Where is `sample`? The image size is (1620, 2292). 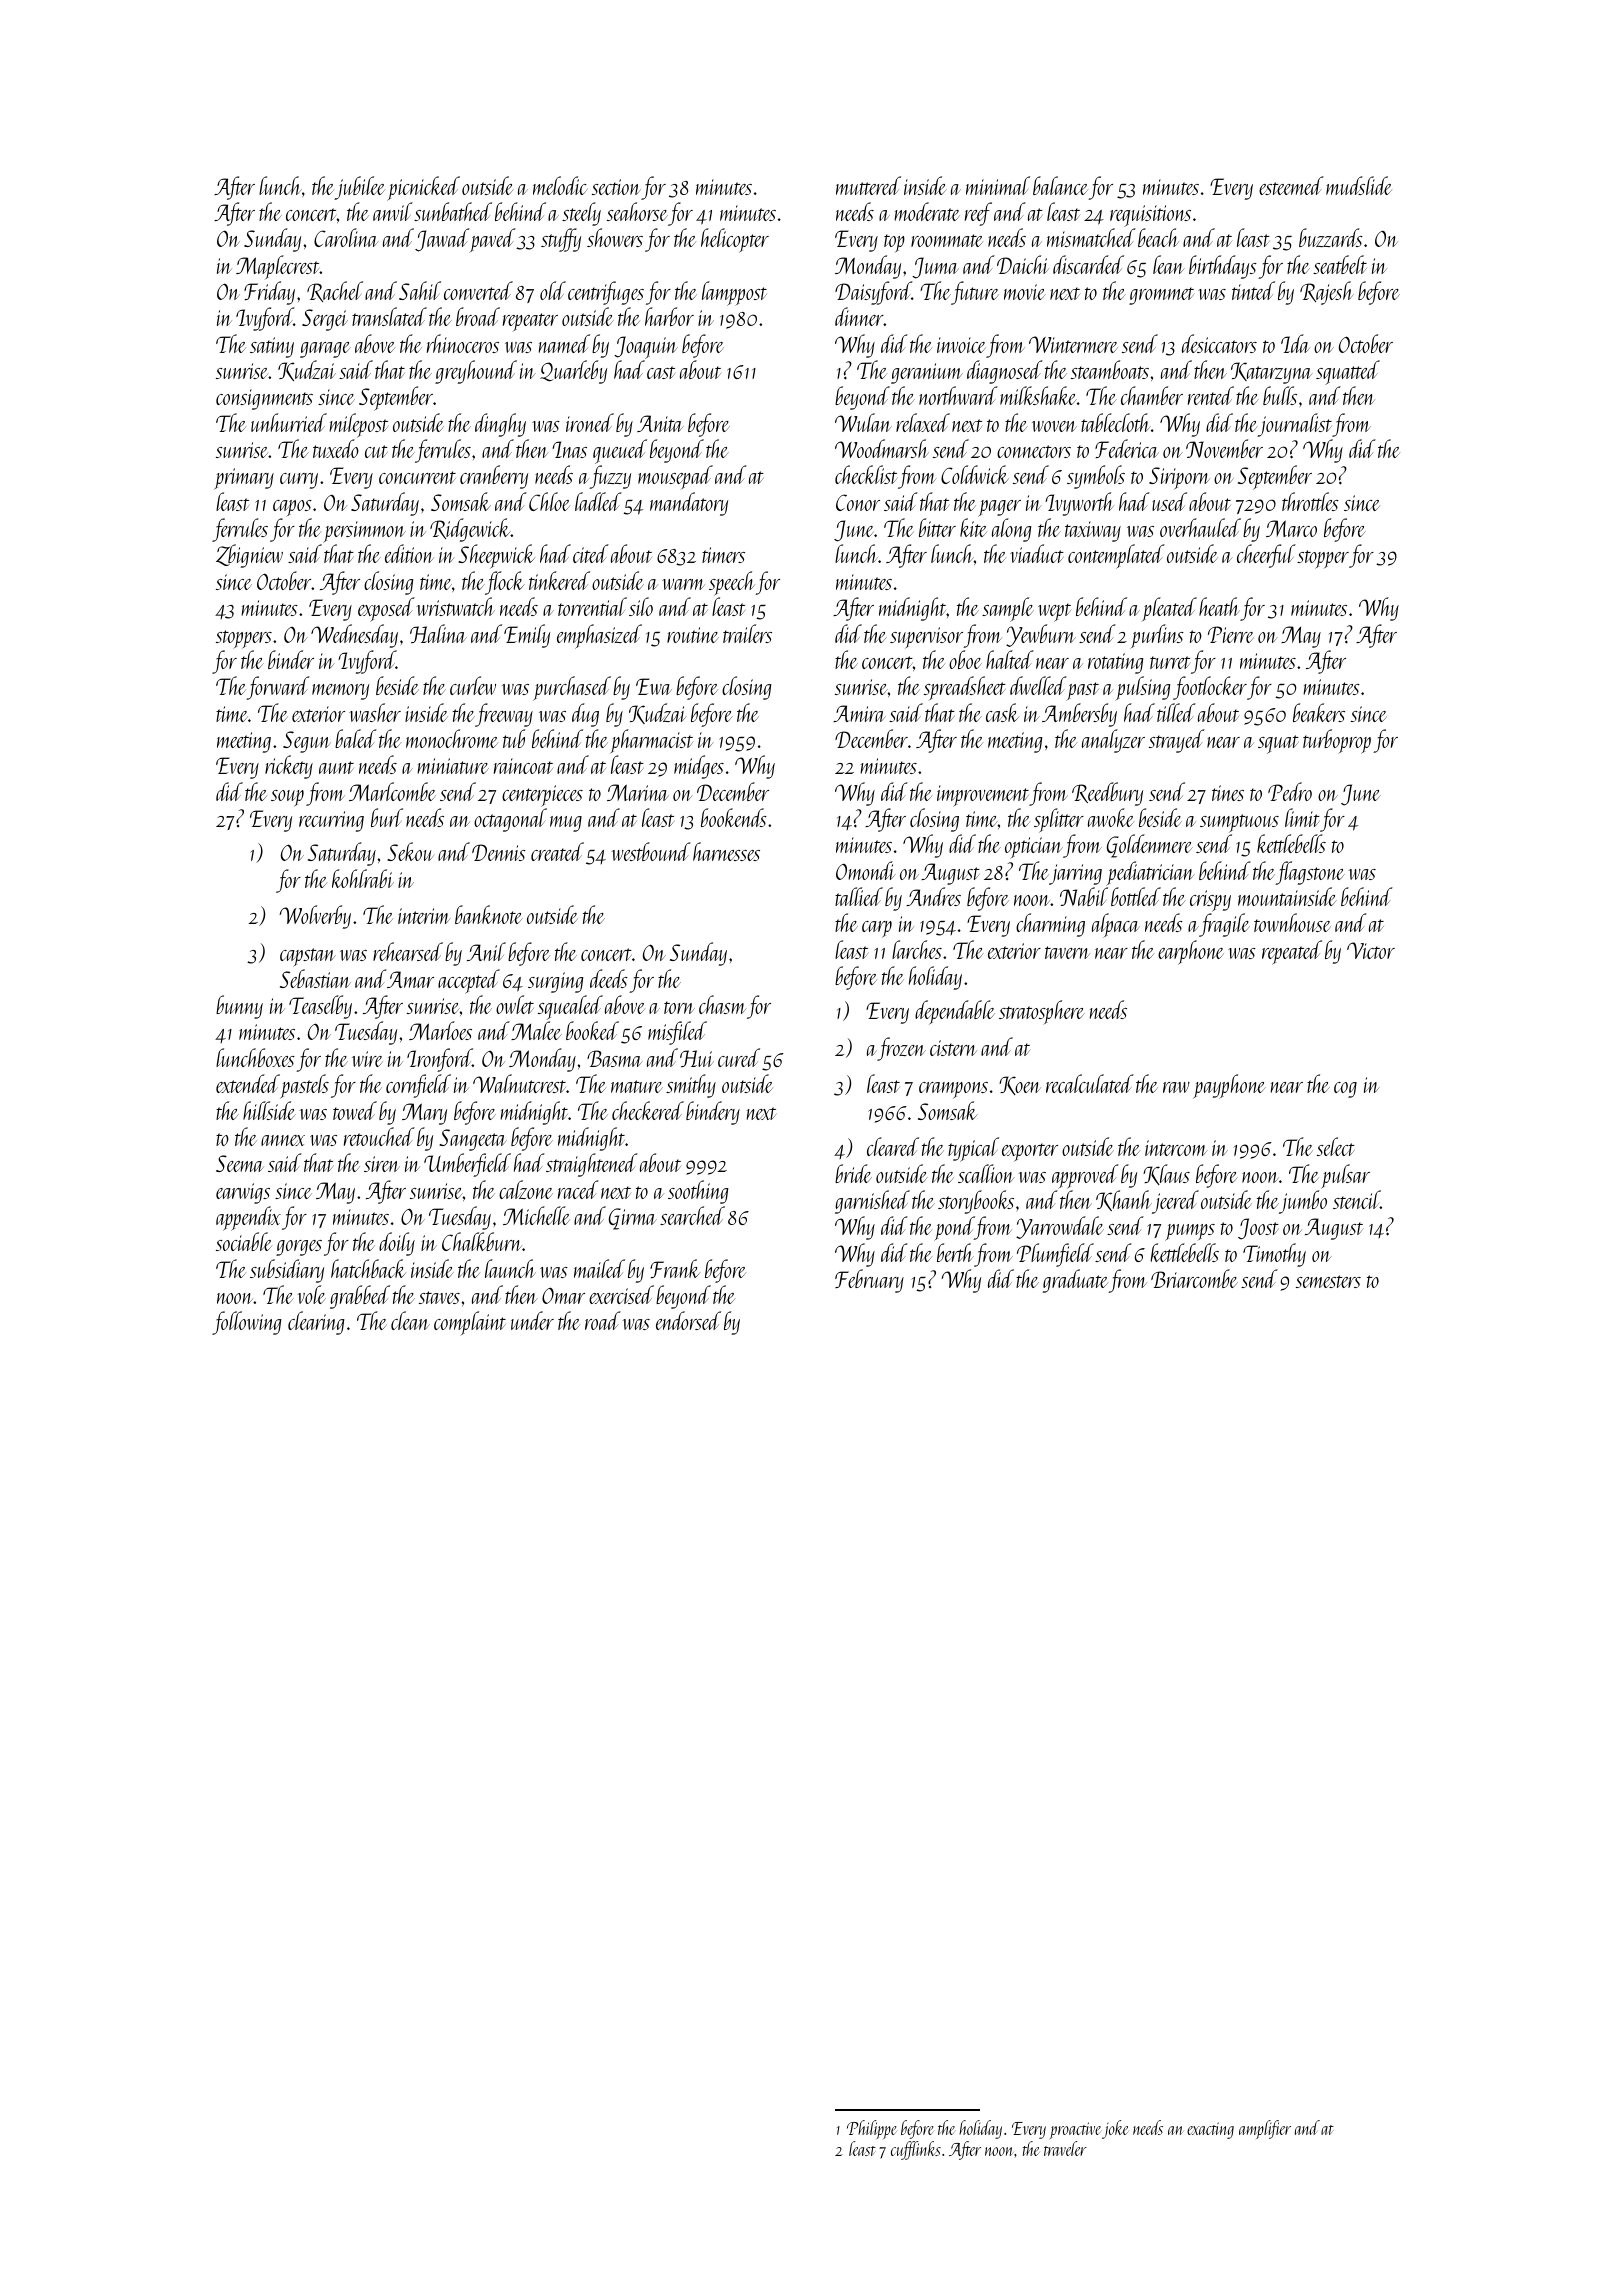 sample is located at coordinates (1008, 609).
